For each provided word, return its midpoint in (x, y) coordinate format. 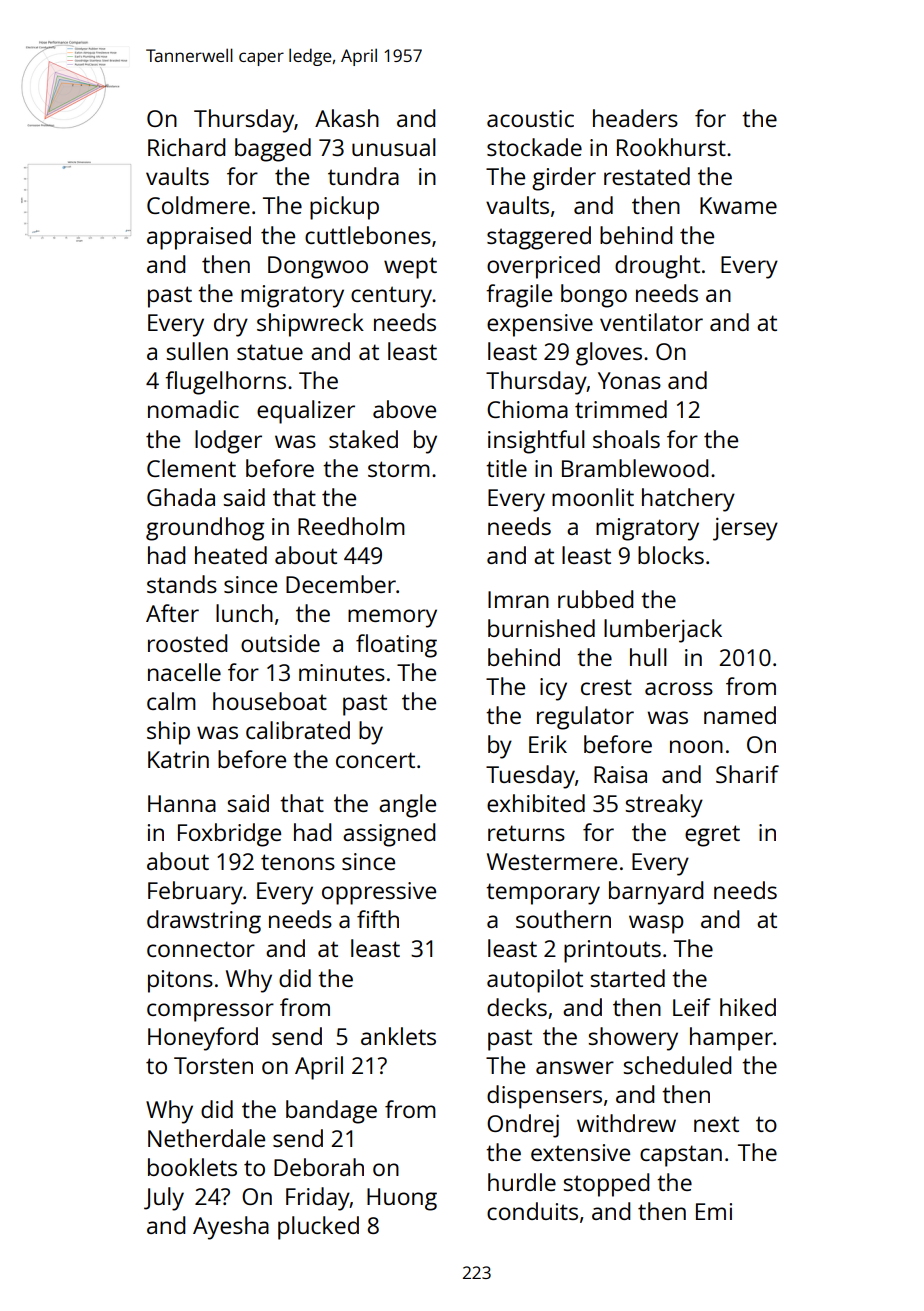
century (392, 297)
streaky (664, 806)
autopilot (535, 981)
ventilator (651, 322)
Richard (186, 147)
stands (182, 584)
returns (526, 833)
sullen (197, 351)
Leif (692, 1007)
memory (392, 618)
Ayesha (231, 1228)
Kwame (738, 205)
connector (201, 949)
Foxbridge (229, 835)
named (740, 715)
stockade (534, 147)
